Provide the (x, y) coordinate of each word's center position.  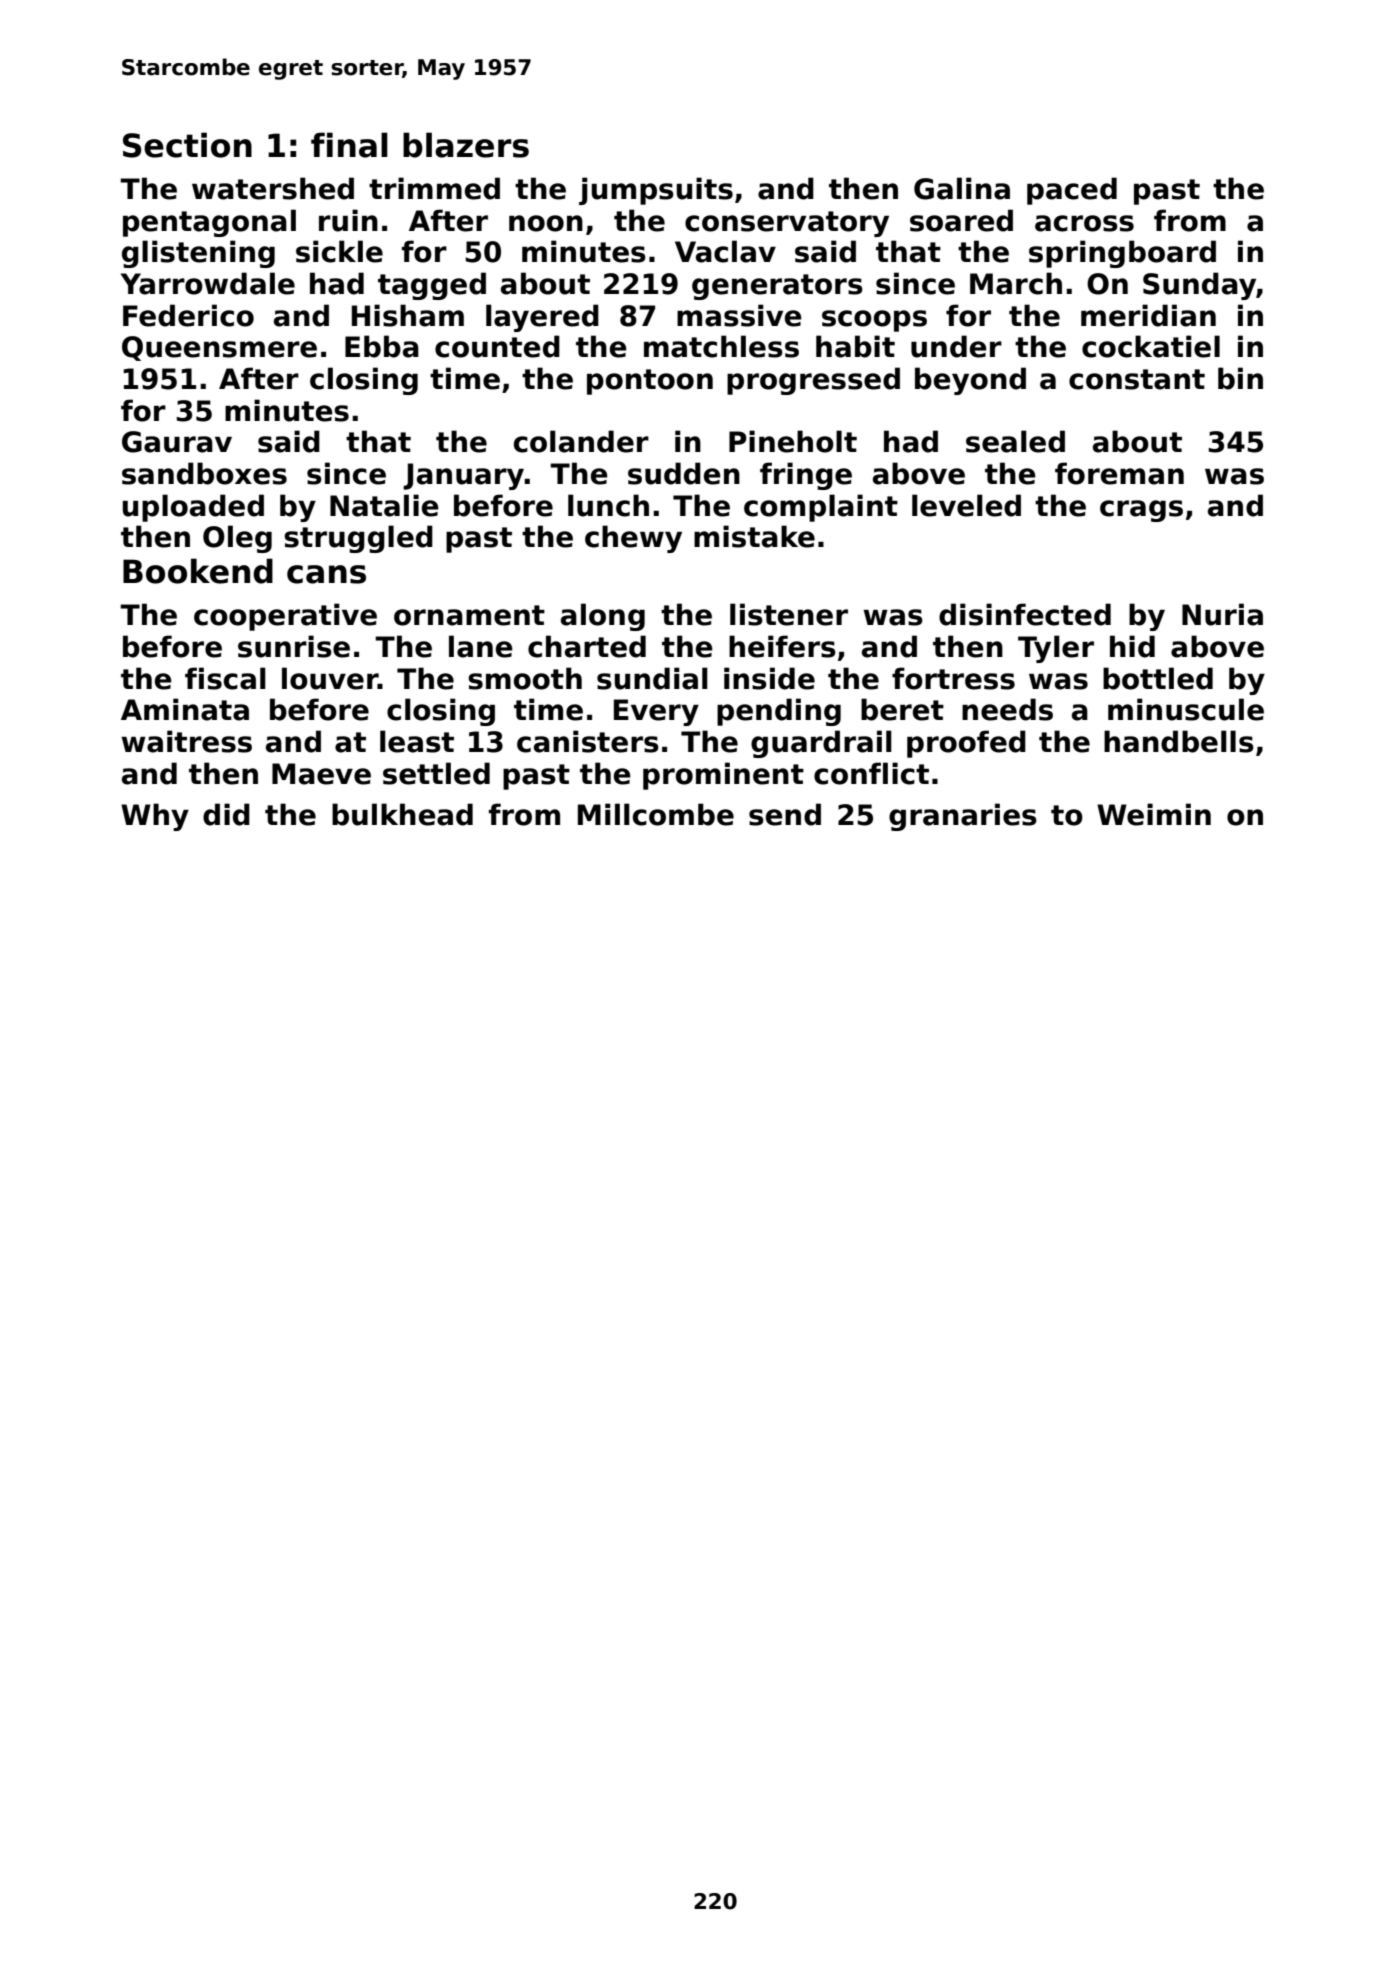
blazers (466, 145)
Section (187, 145)
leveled (966, 505)
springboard (1122, 254)
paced (1072, 191)
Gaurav (177, 442)
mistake (754, 536)
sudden (684, 473)
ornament (469, 615)
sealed (1015, 441)
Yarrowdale (208, 283)
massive (739, 315)
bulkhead (402, 814)
